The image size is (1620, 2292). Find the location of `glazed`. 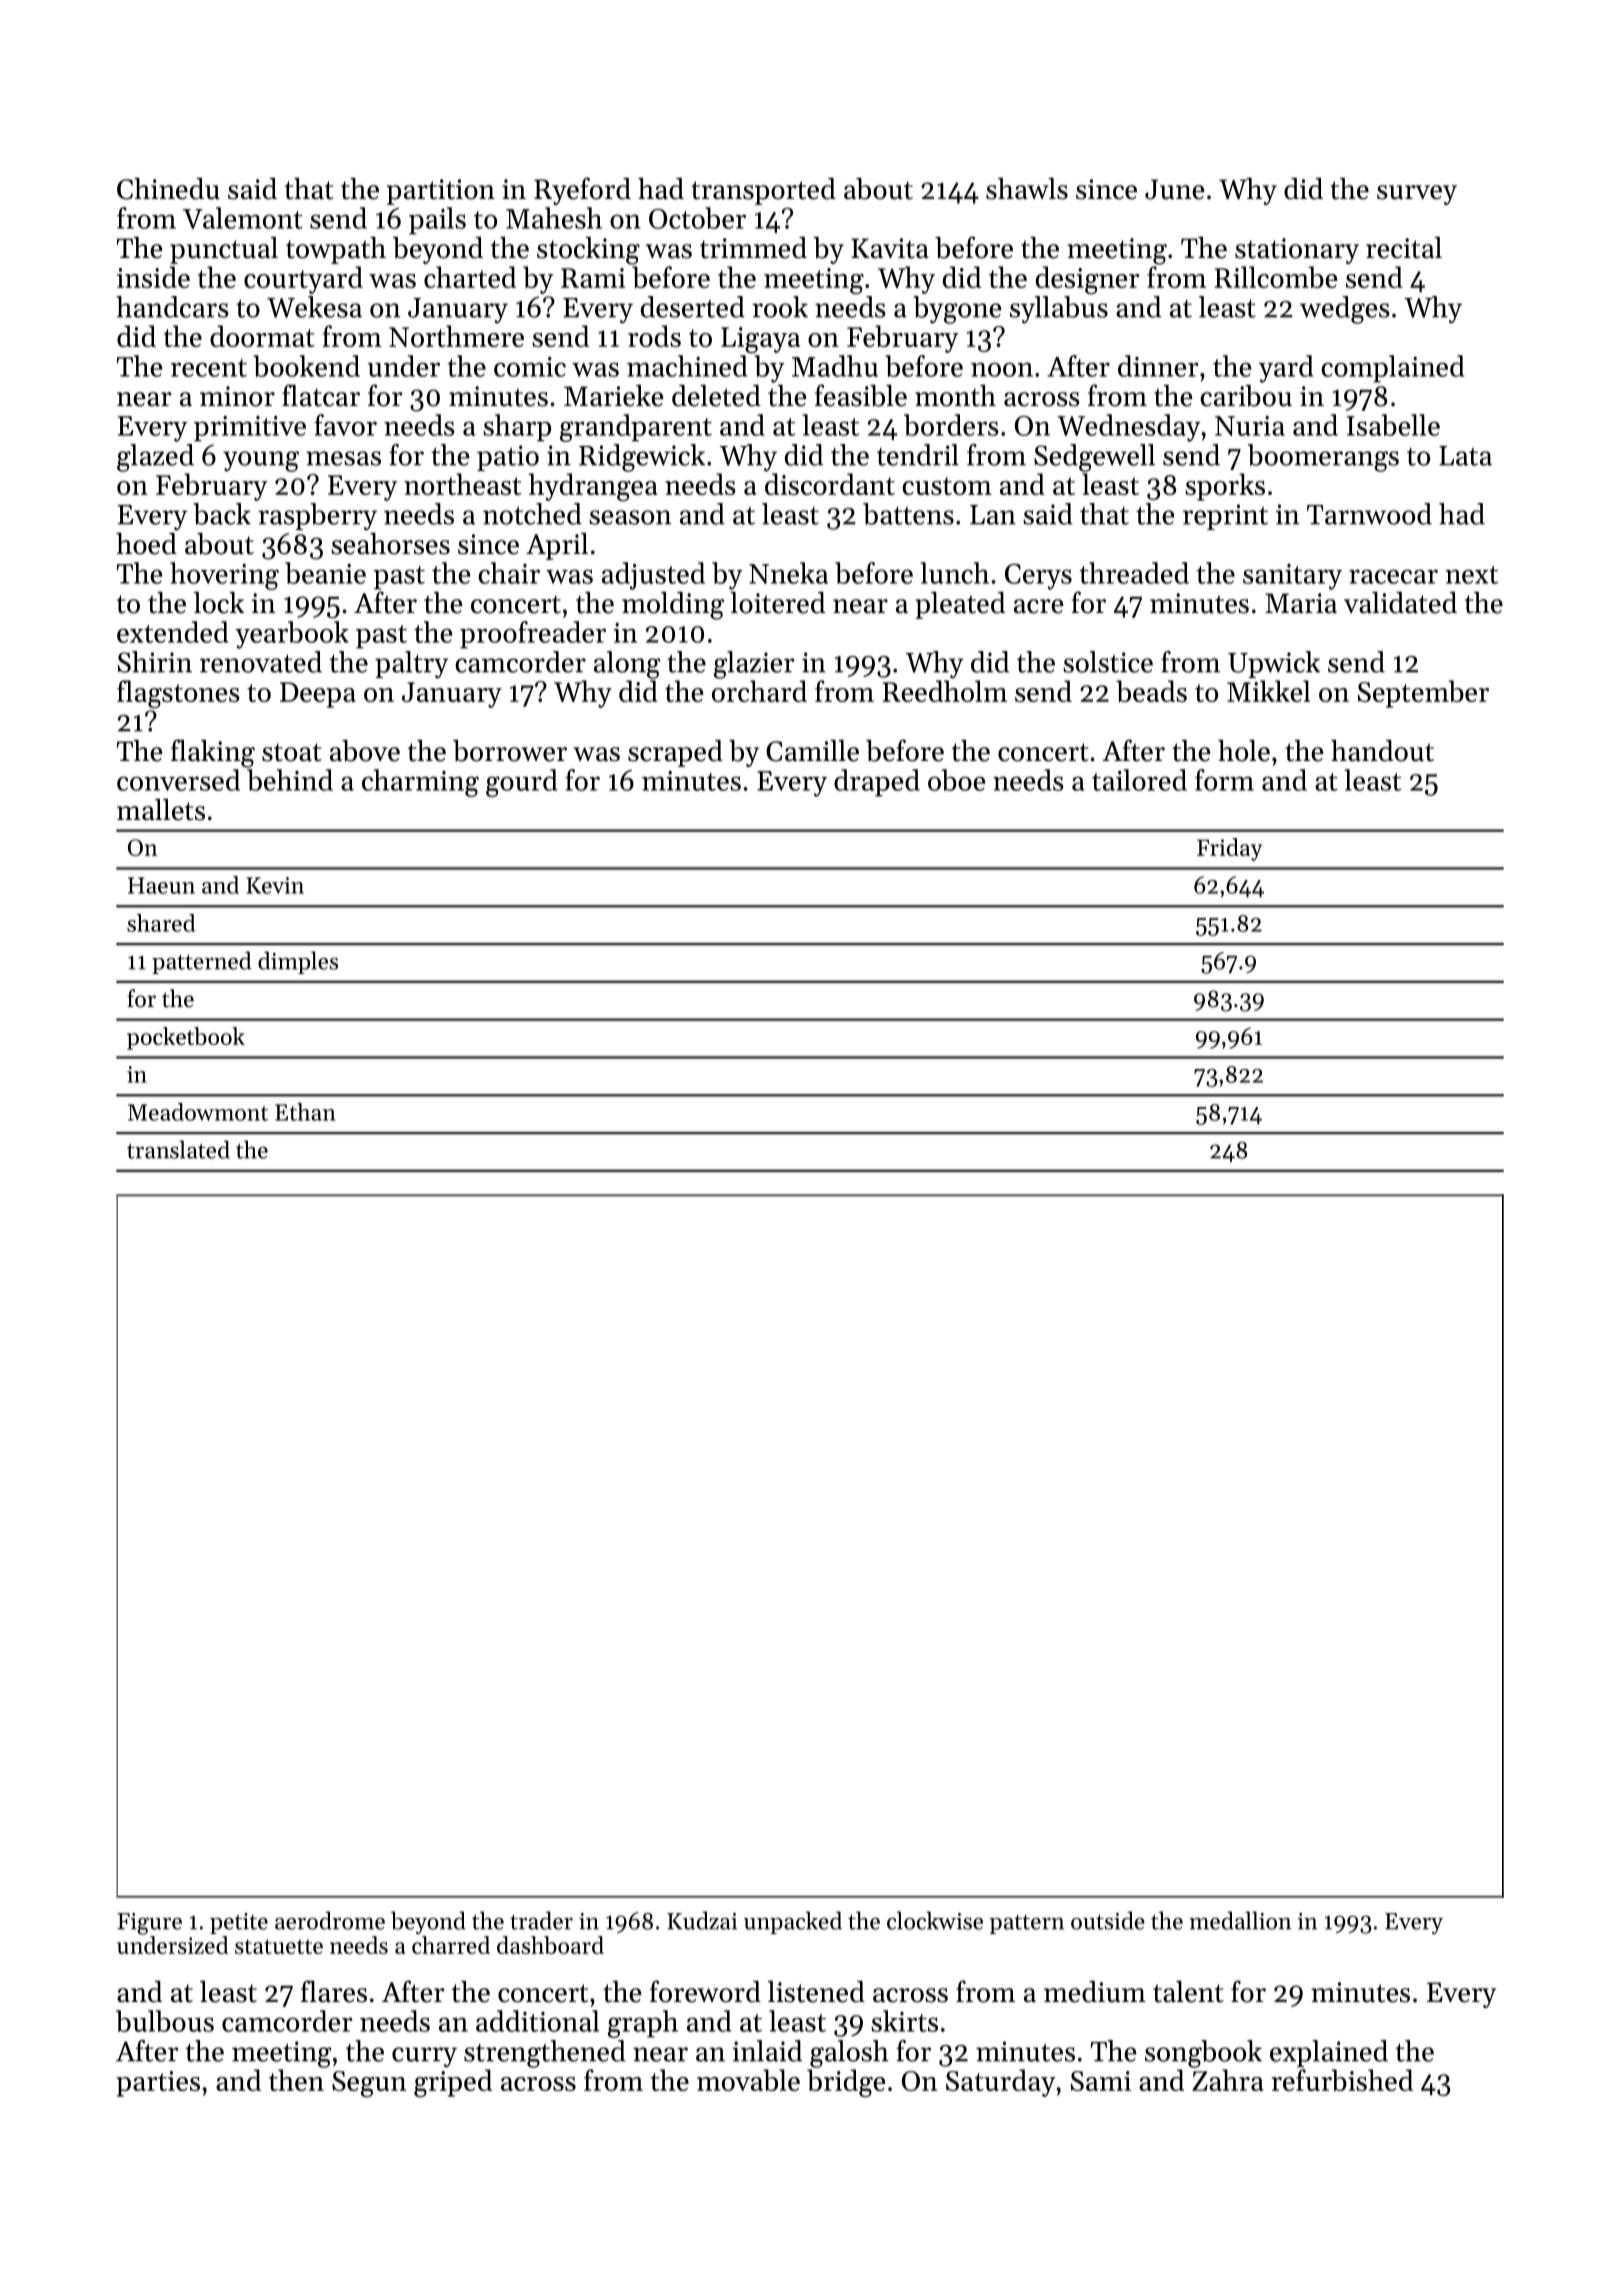

glazed is located at coordinates (155, 458).
